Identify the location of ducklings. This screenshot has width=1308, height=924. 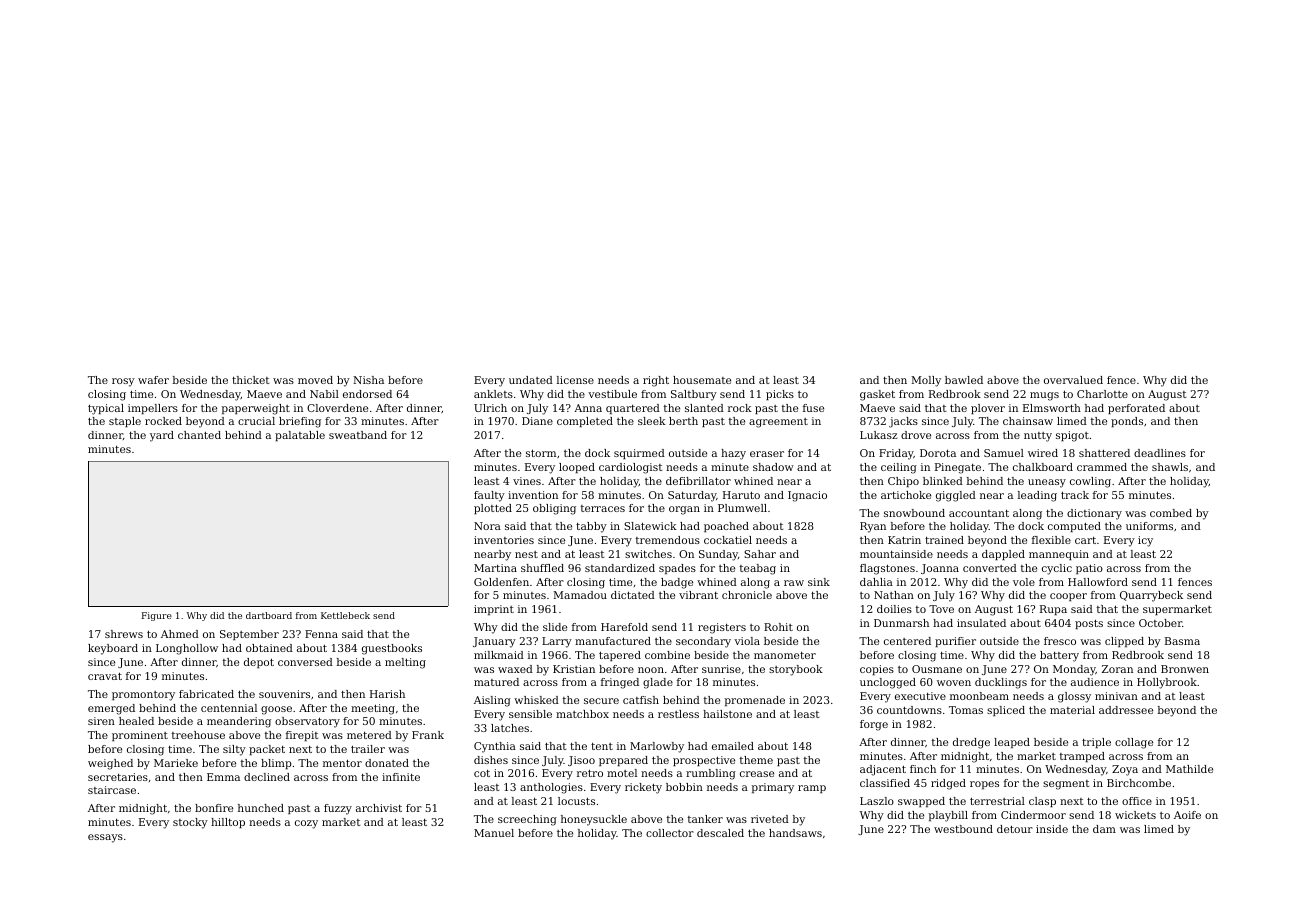
(1001, 683).
